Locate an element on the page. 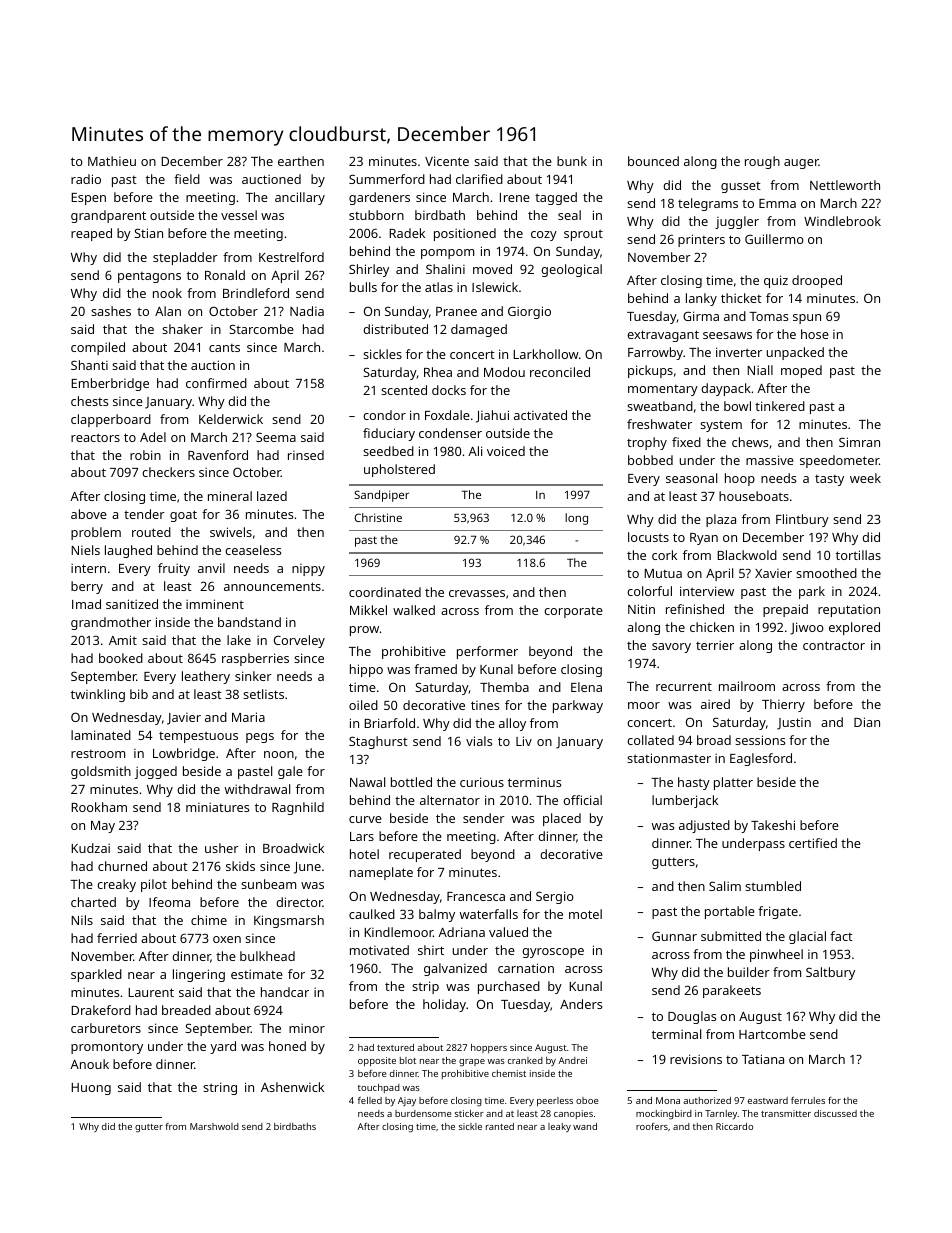  week is located at coordinates (865, 478).
